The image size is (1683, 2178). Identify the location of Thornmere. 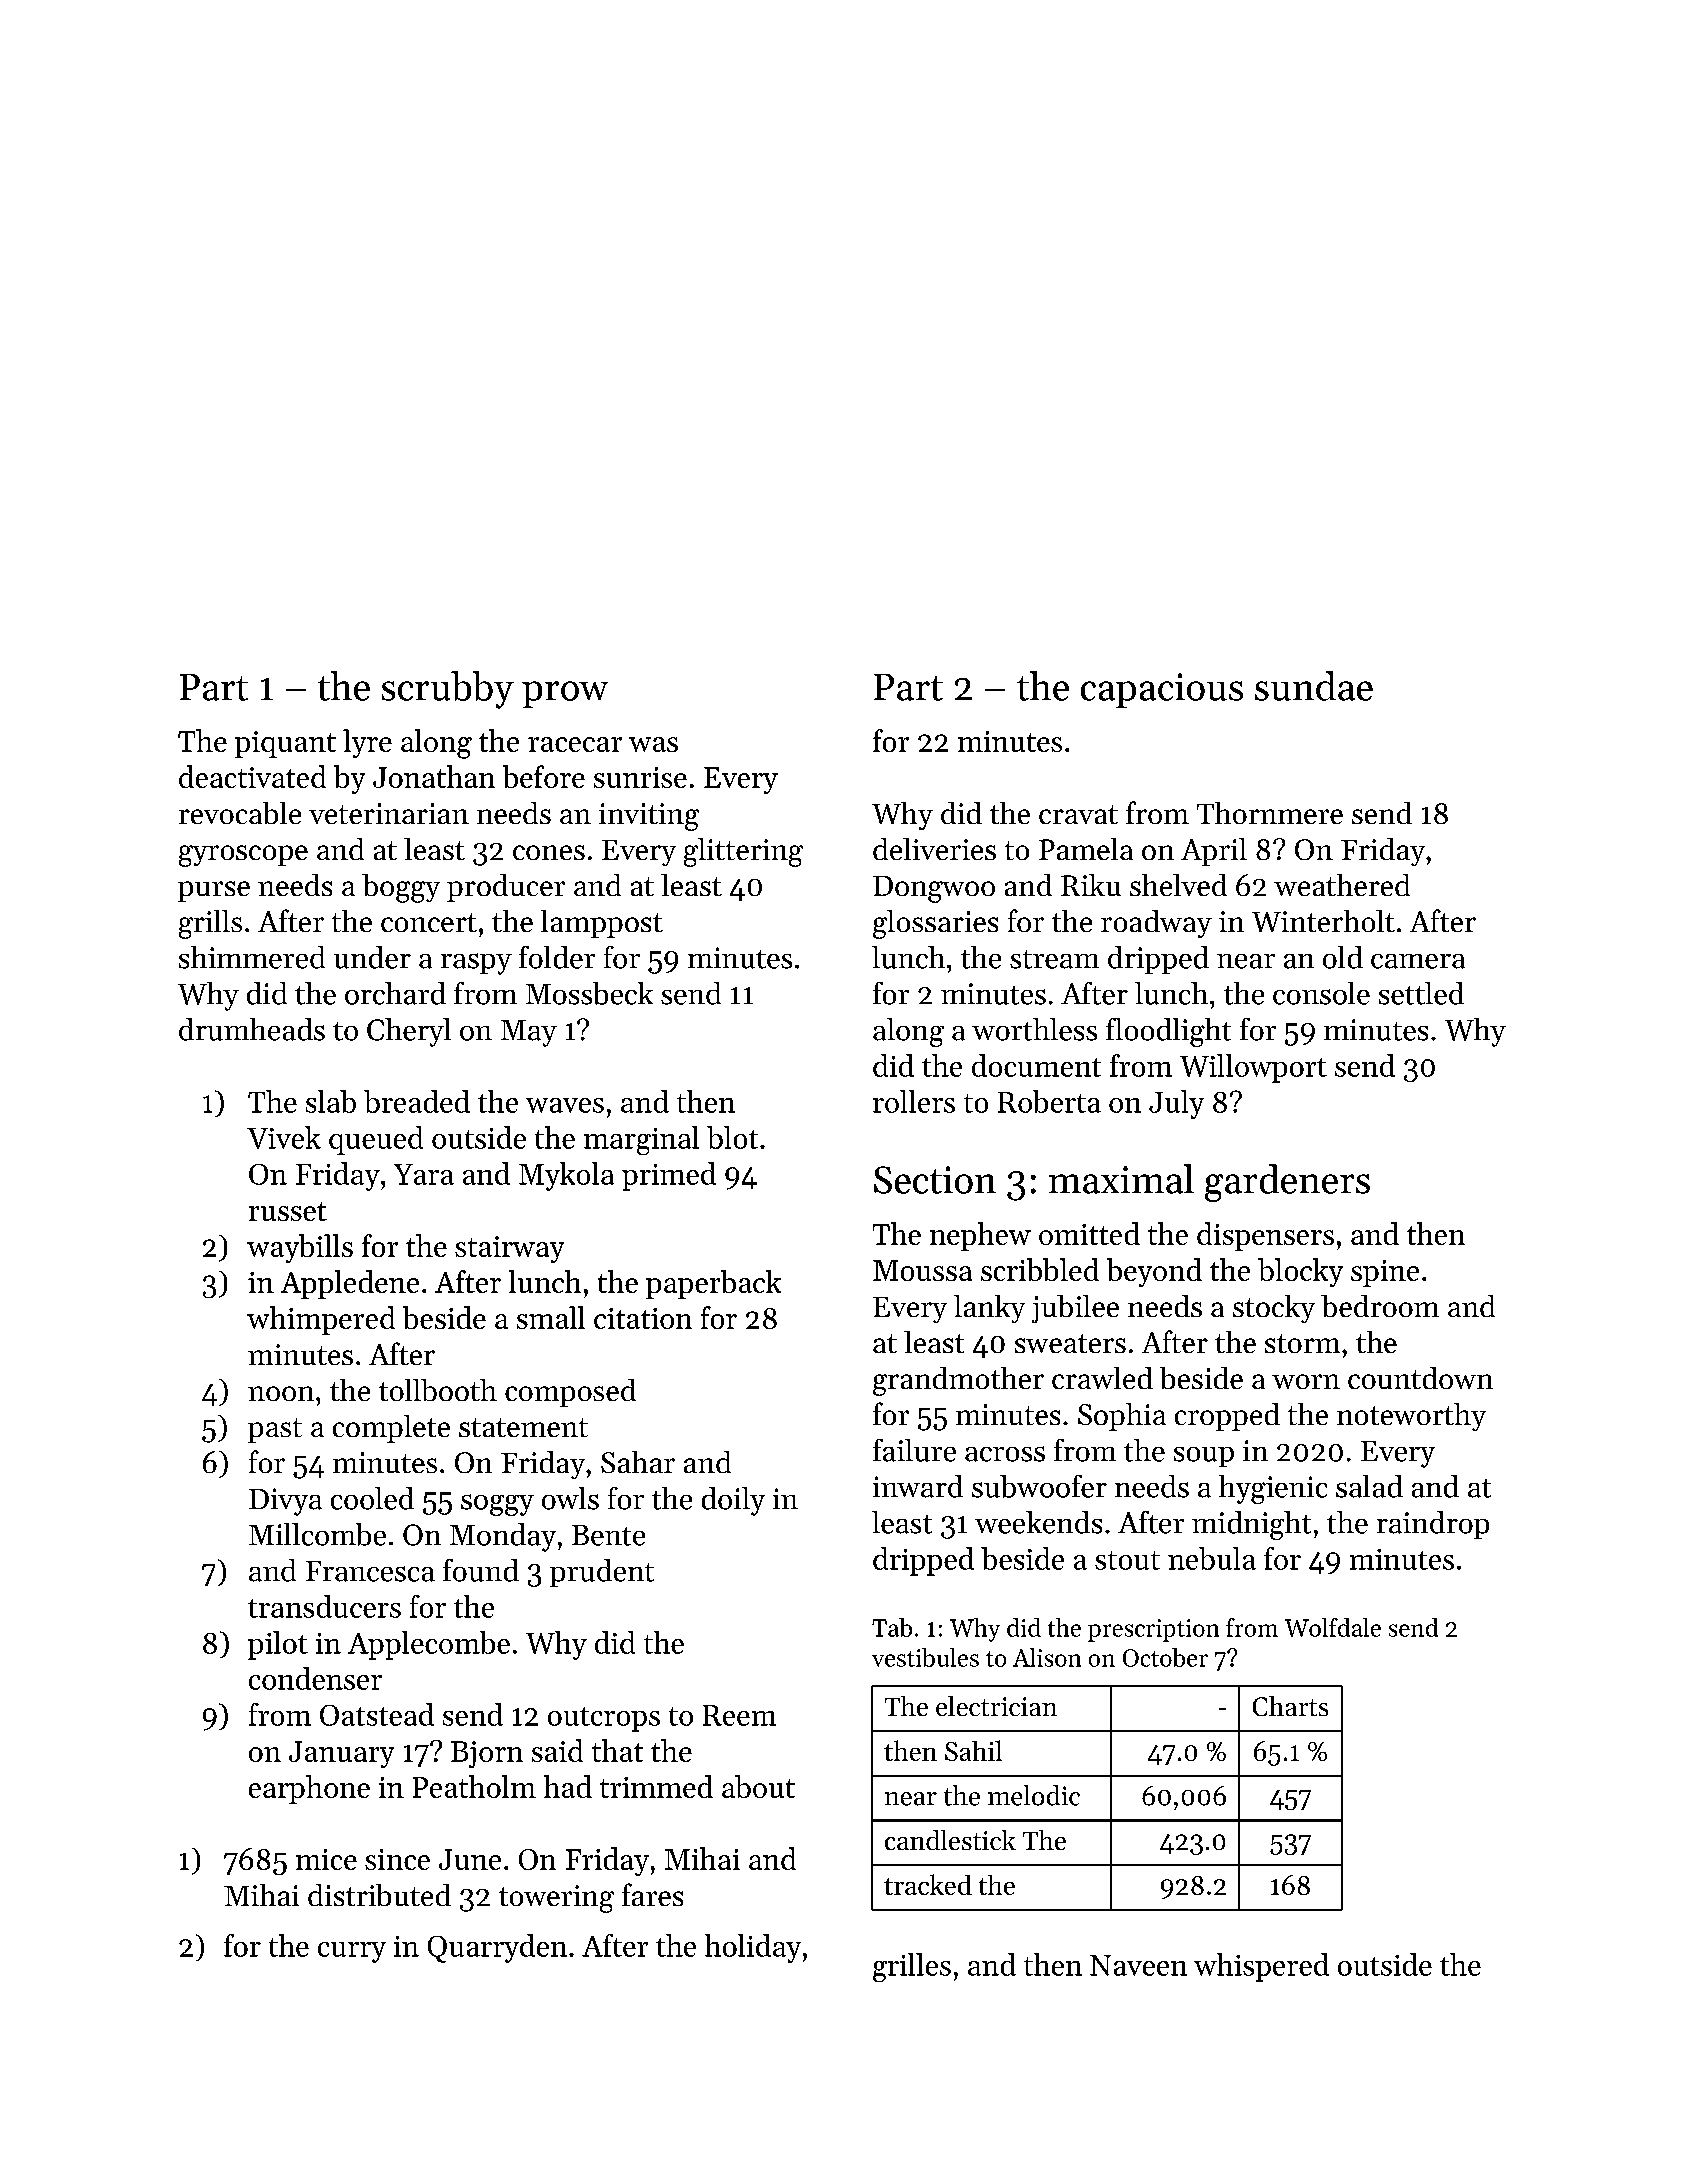
(1270, 813).
